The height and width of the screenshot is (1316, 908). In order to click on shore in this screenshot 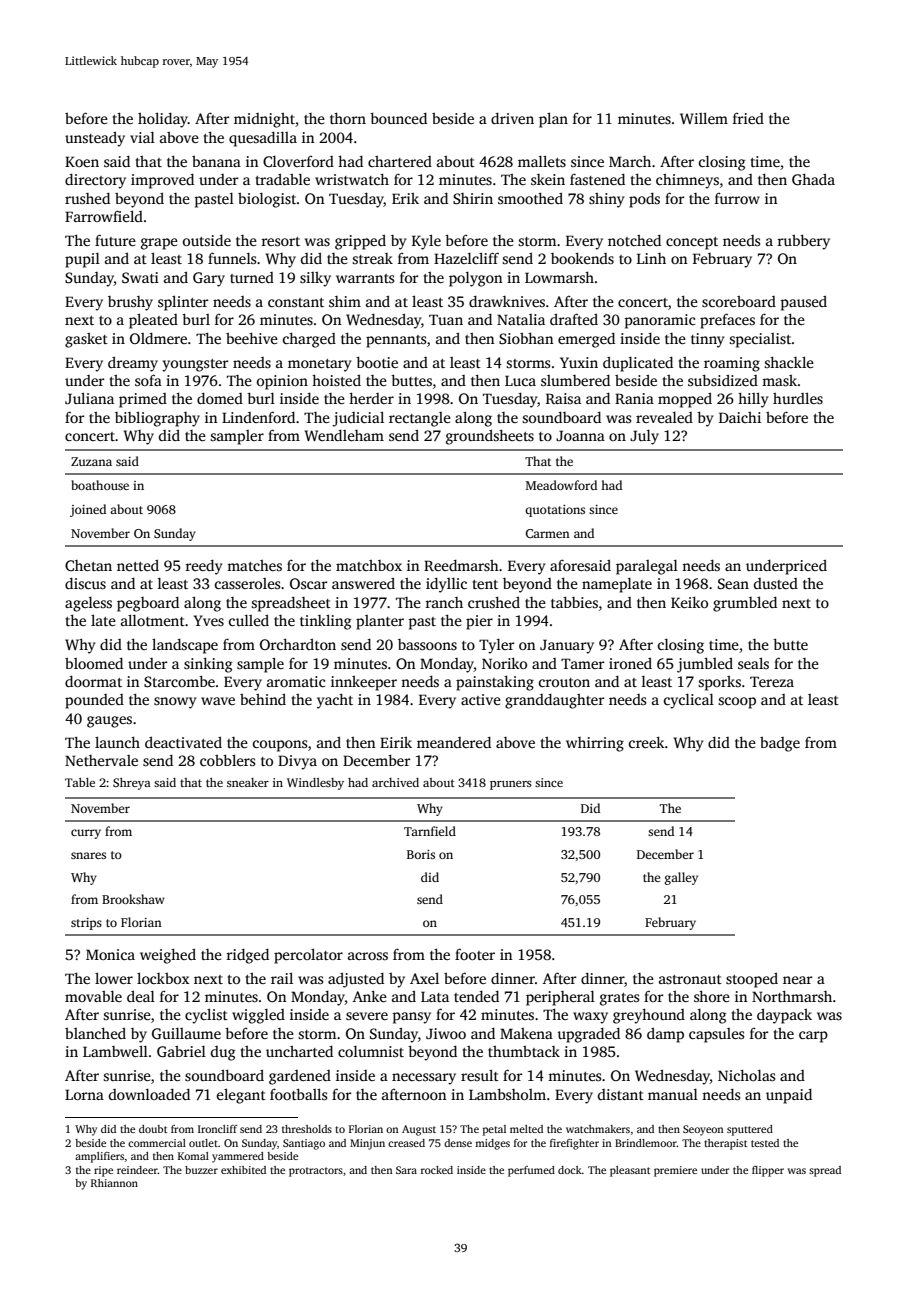, I will do `click(712, 996)`.
